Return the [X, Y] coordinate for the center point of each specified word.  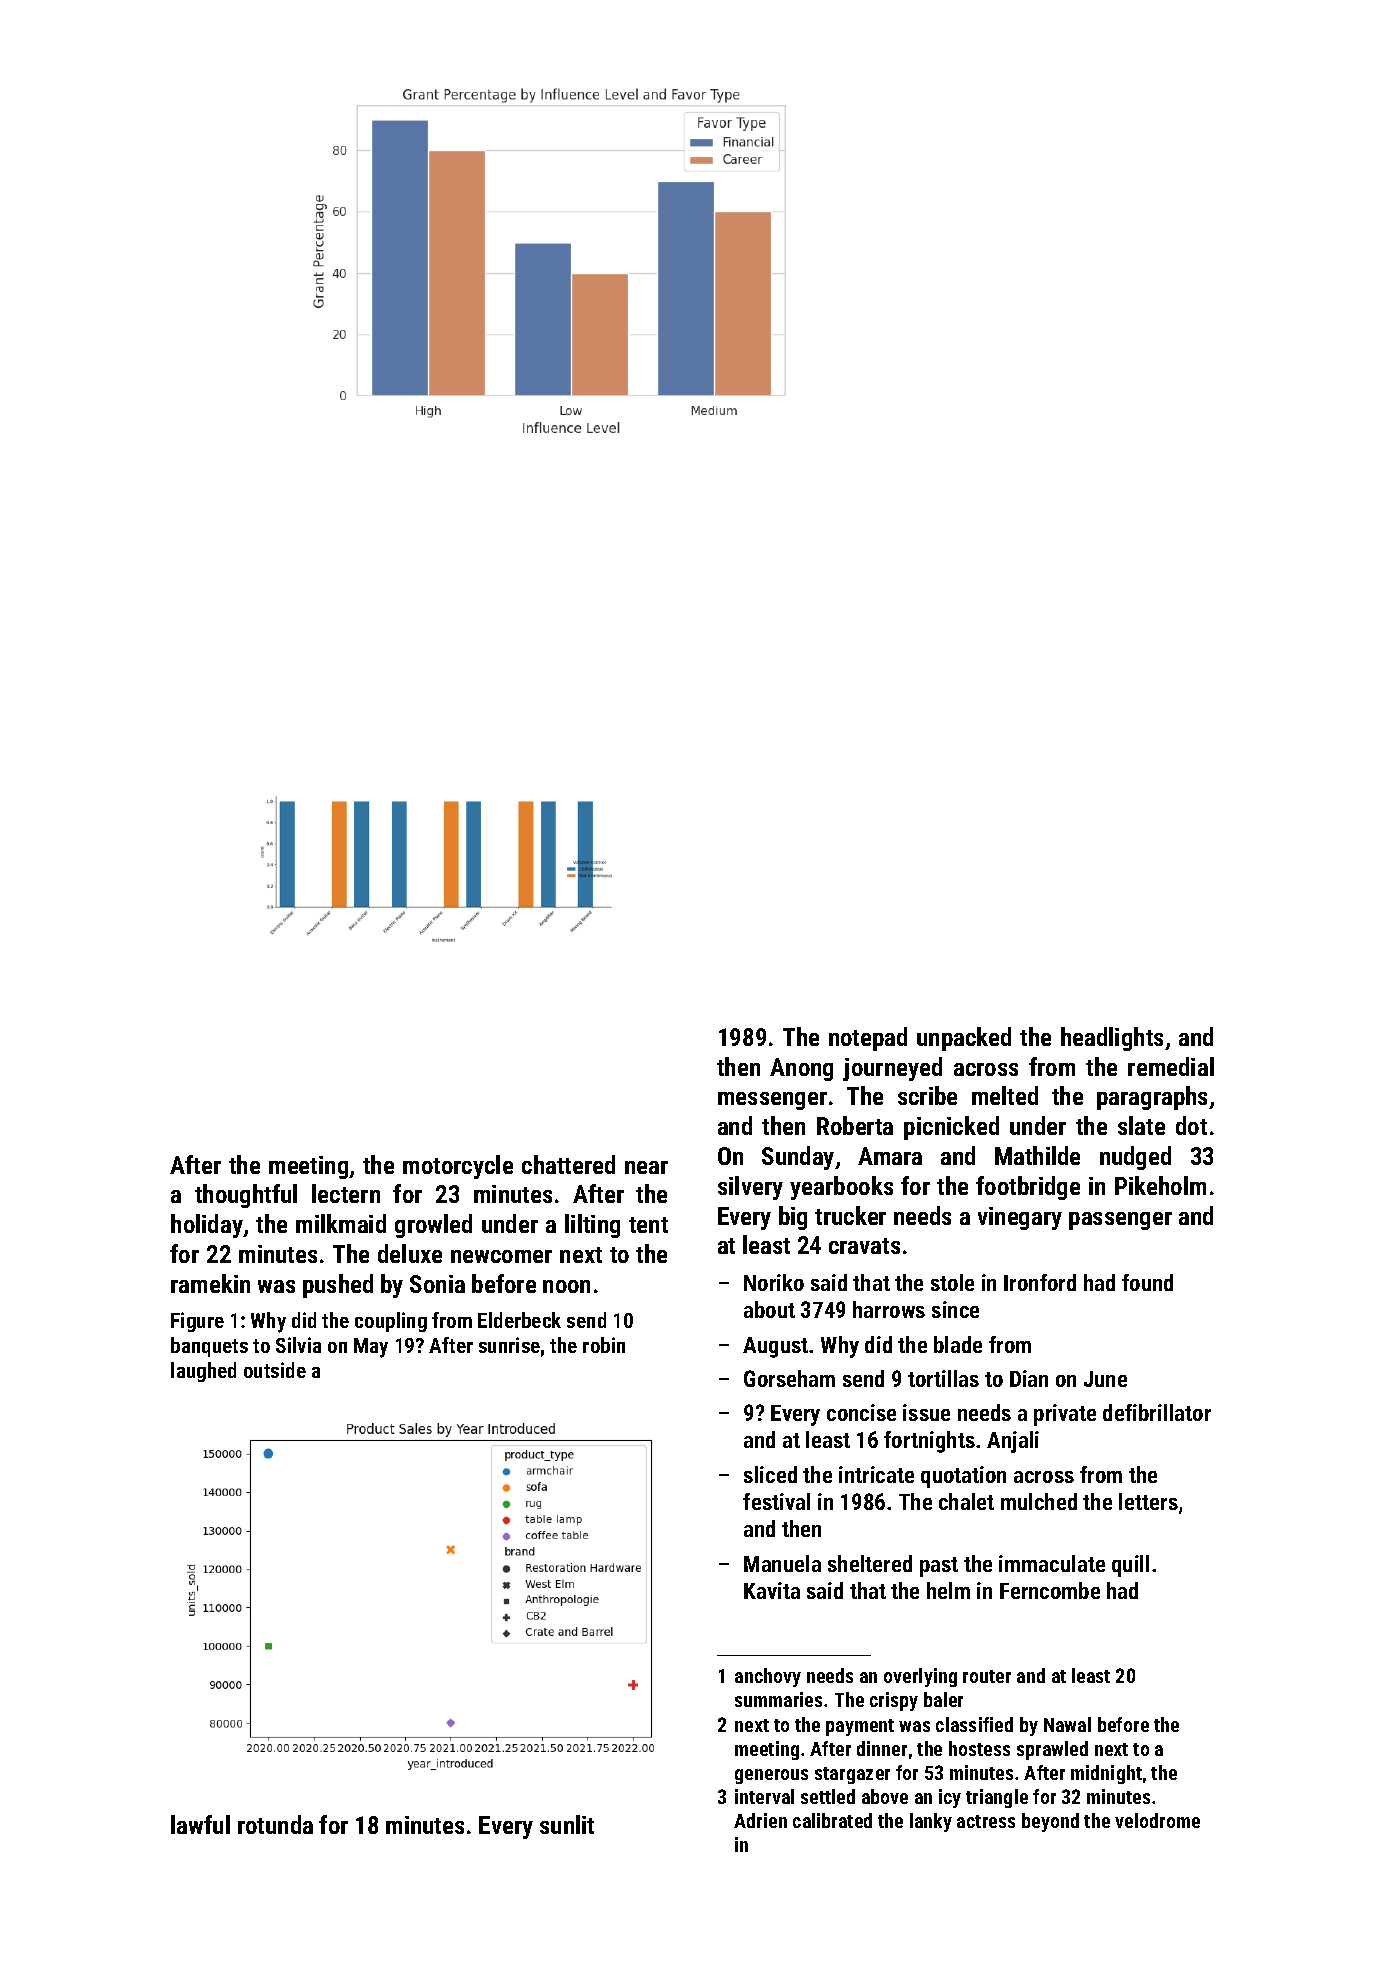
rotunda [275, 1824]
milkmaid [341, 1223]
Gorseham [789, 1378]
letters [1148, 1501]
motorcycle [458, 1167]
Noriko [774, 1282]
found [1147, 1282]
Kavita [772, 1590]
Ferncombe [1050, 1590]
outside [275, 1370]
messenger [772, 1101]
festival [776, 1501]
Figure [197, 1322]
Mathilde [1037, 1155]
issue [926, 1412]
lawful [200, 1824]
